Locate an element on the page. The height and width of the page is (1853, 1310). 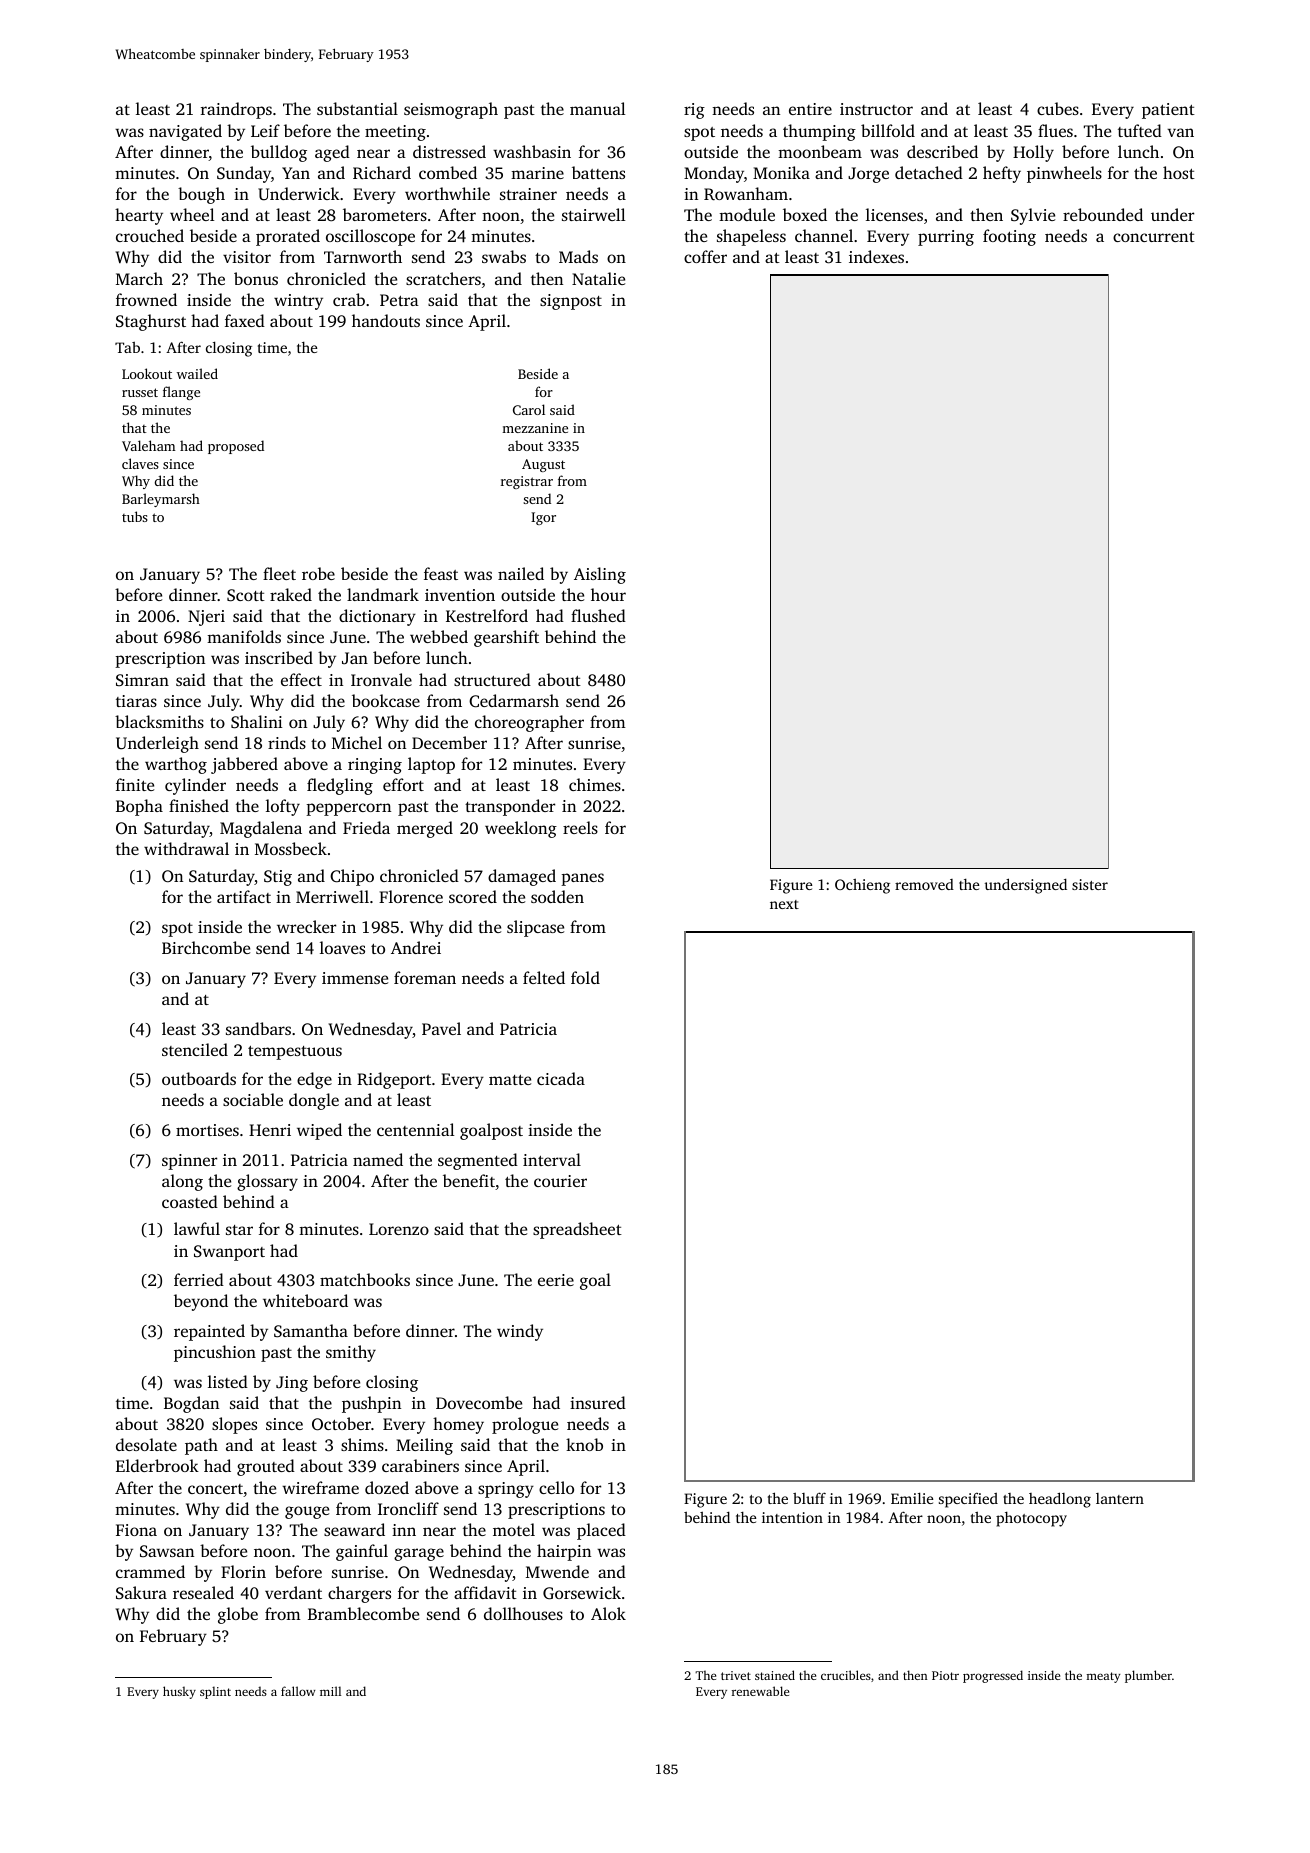
russet is located at coordinates (140, 392).
